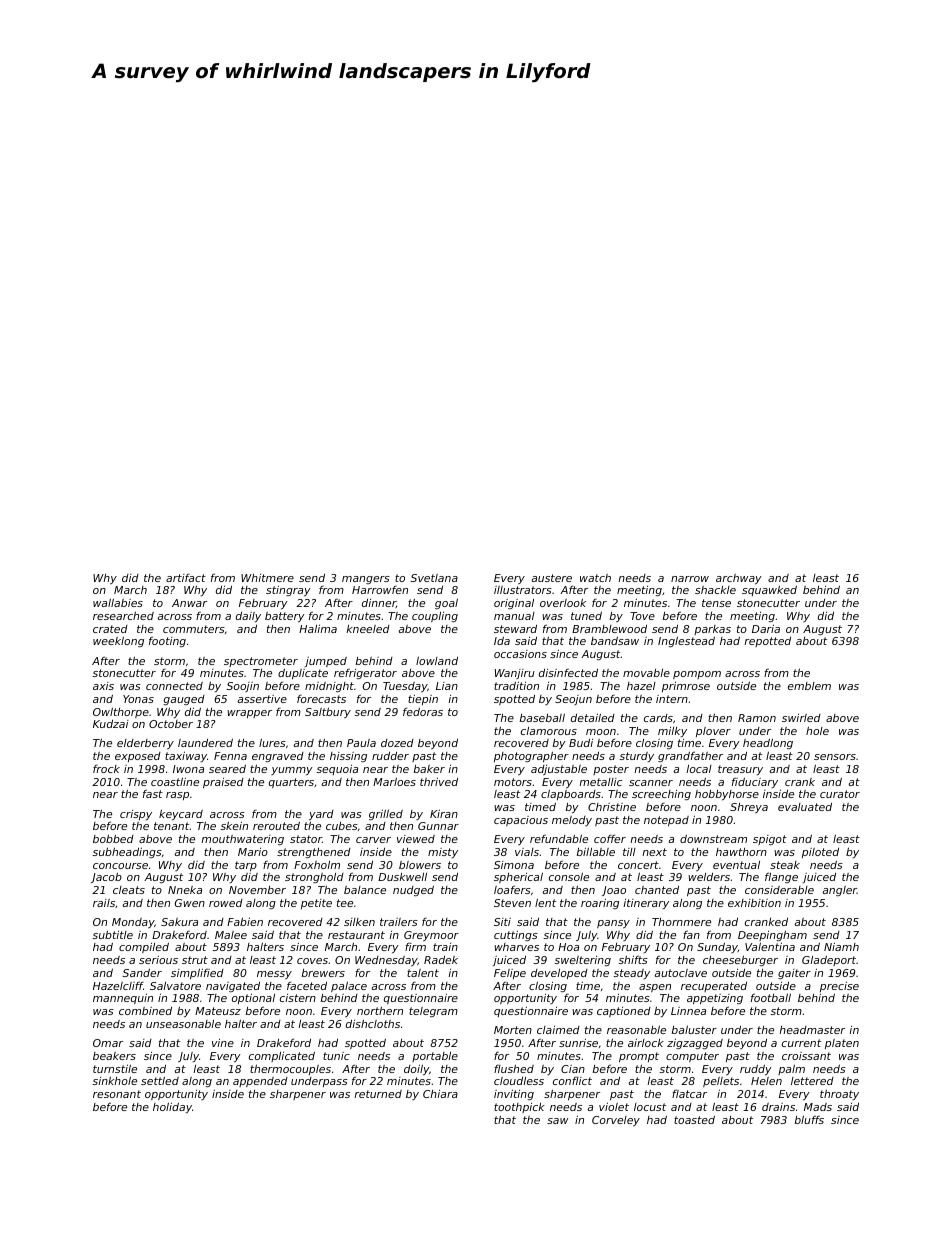 Image resolution: width=952 pixels, height=1233 pixels. I want to click on holiday, so click(172, 1107).
